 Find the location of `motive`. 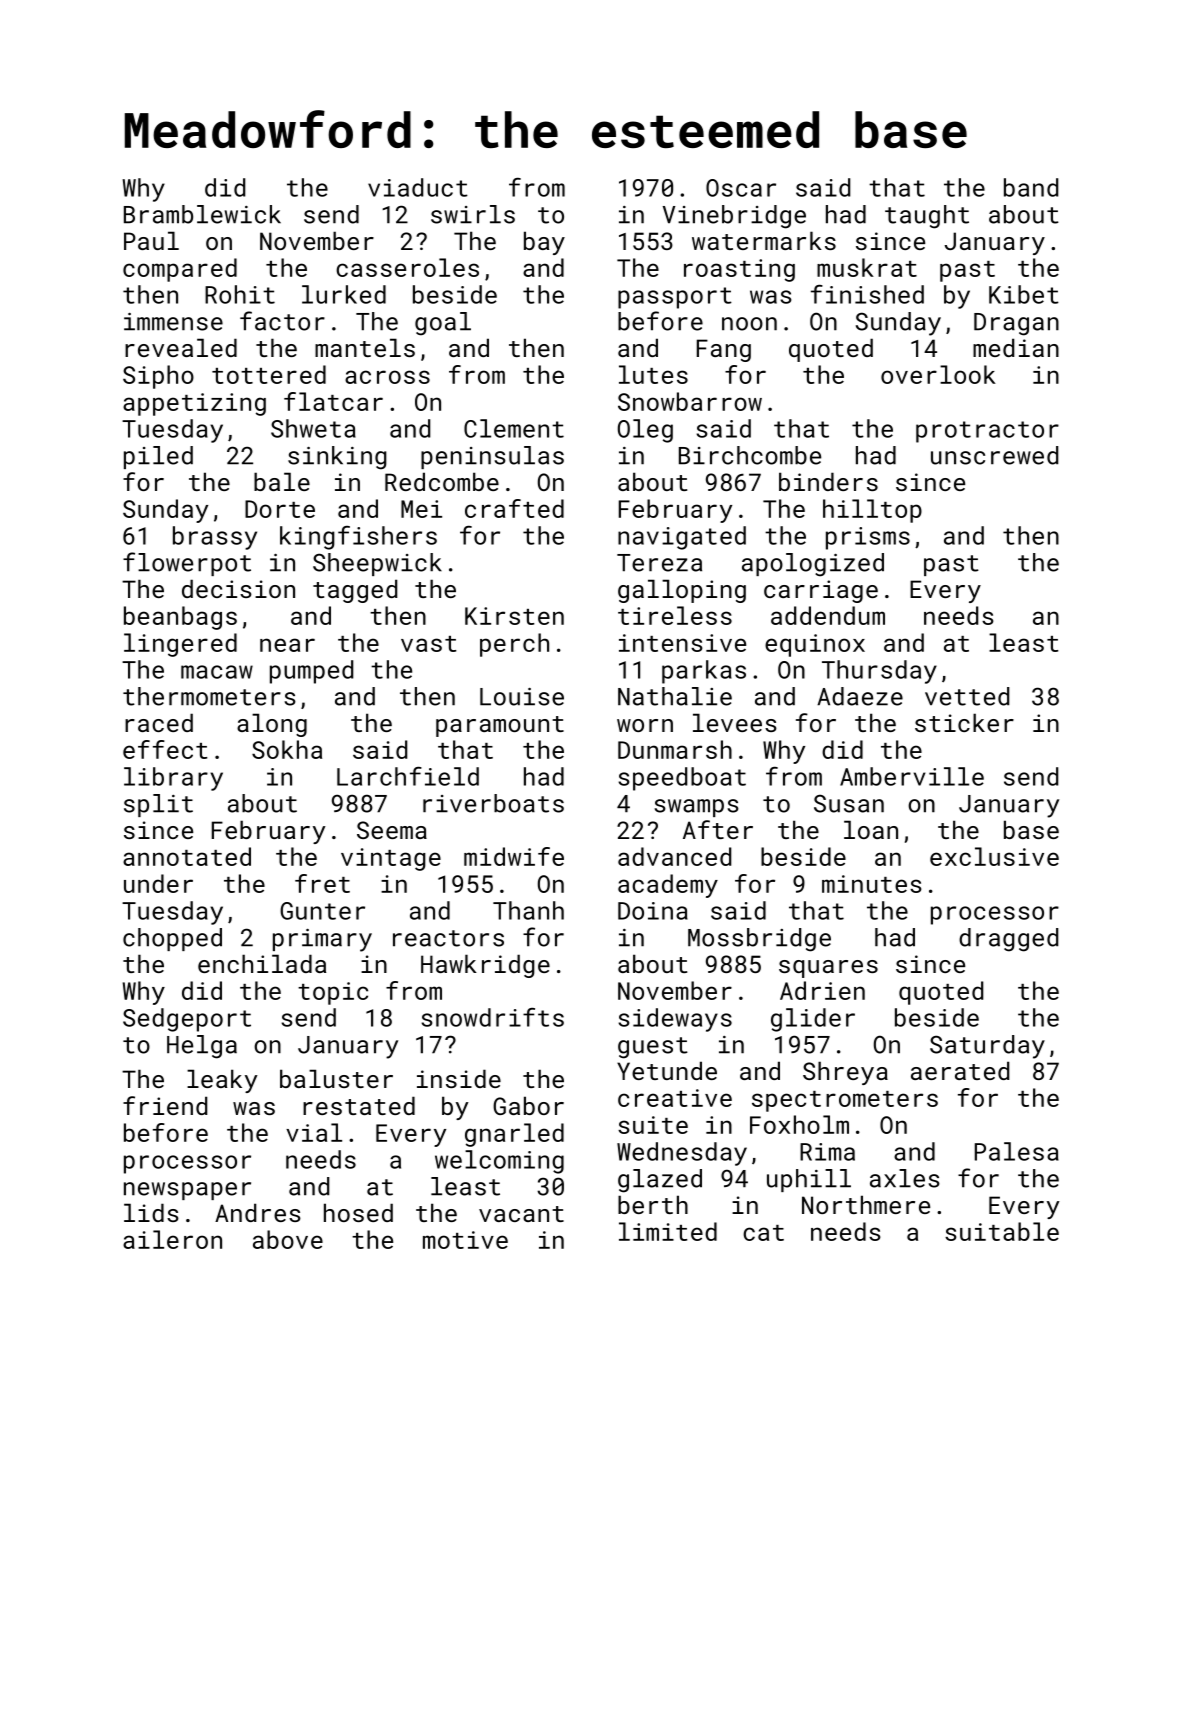

motive is located at coordinates (465, 1240).
